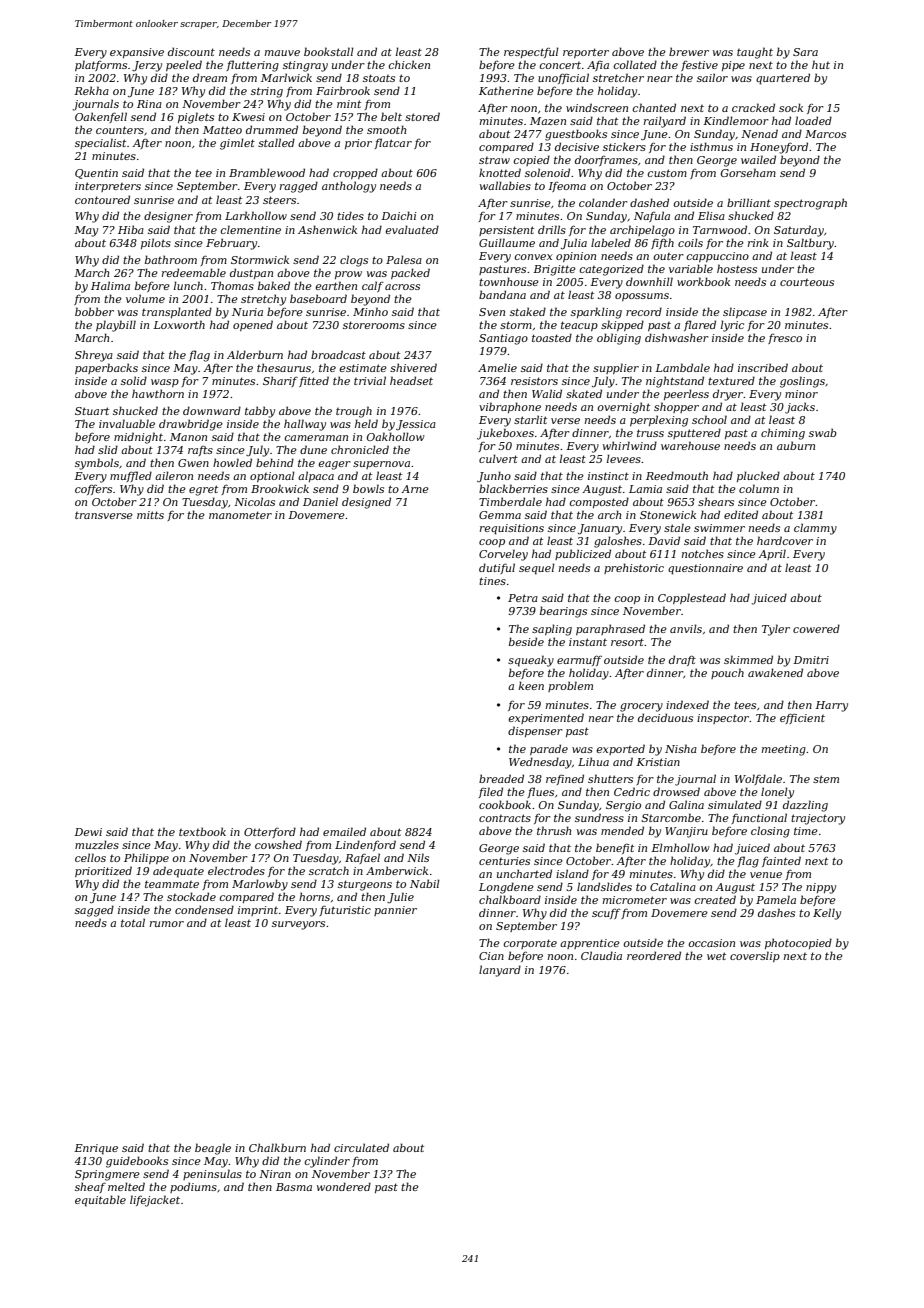  I want to click on pilots, so click(156, 243).
